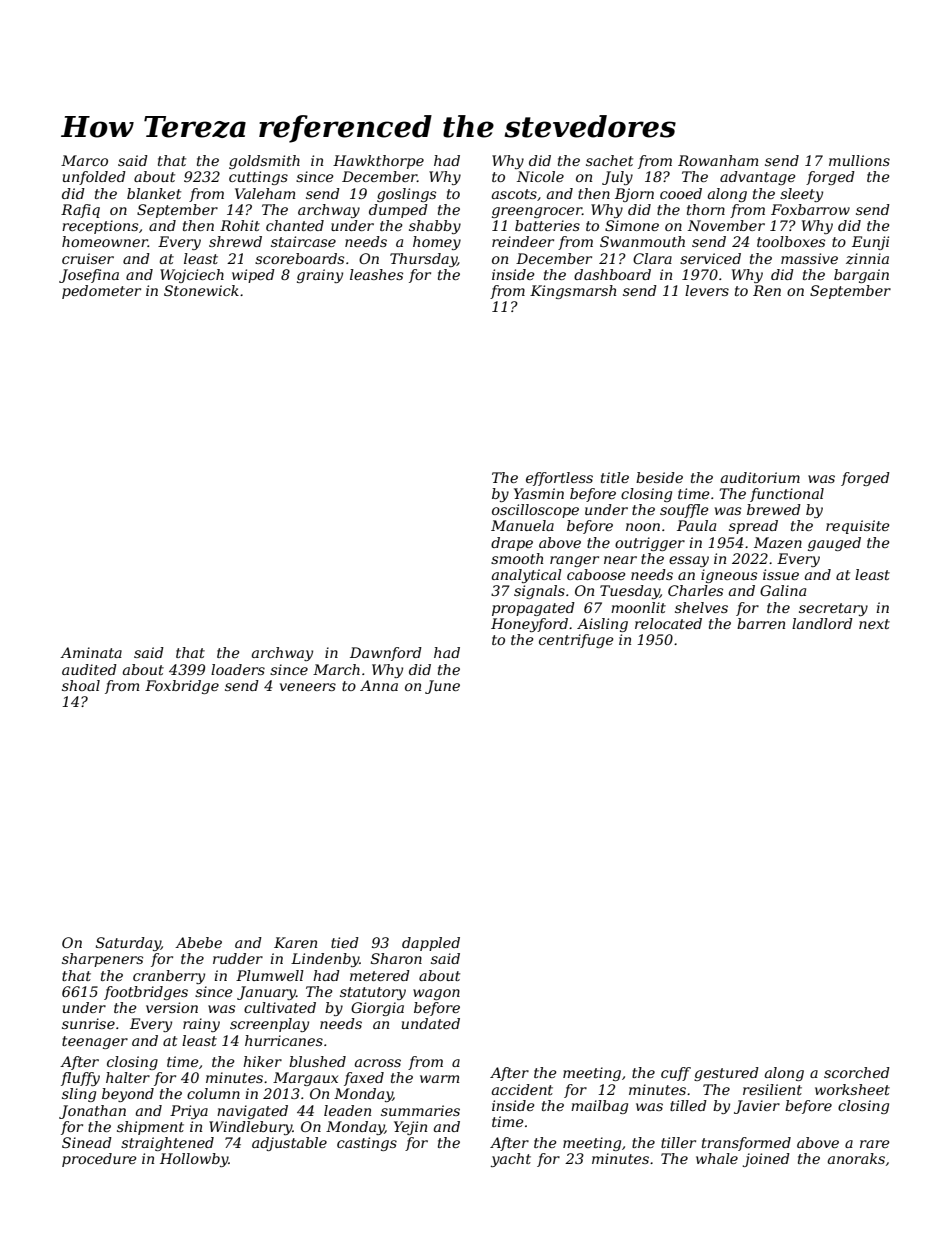 This image has width=952, height=1233. I want to click on Thursday, so click(423, 260).
